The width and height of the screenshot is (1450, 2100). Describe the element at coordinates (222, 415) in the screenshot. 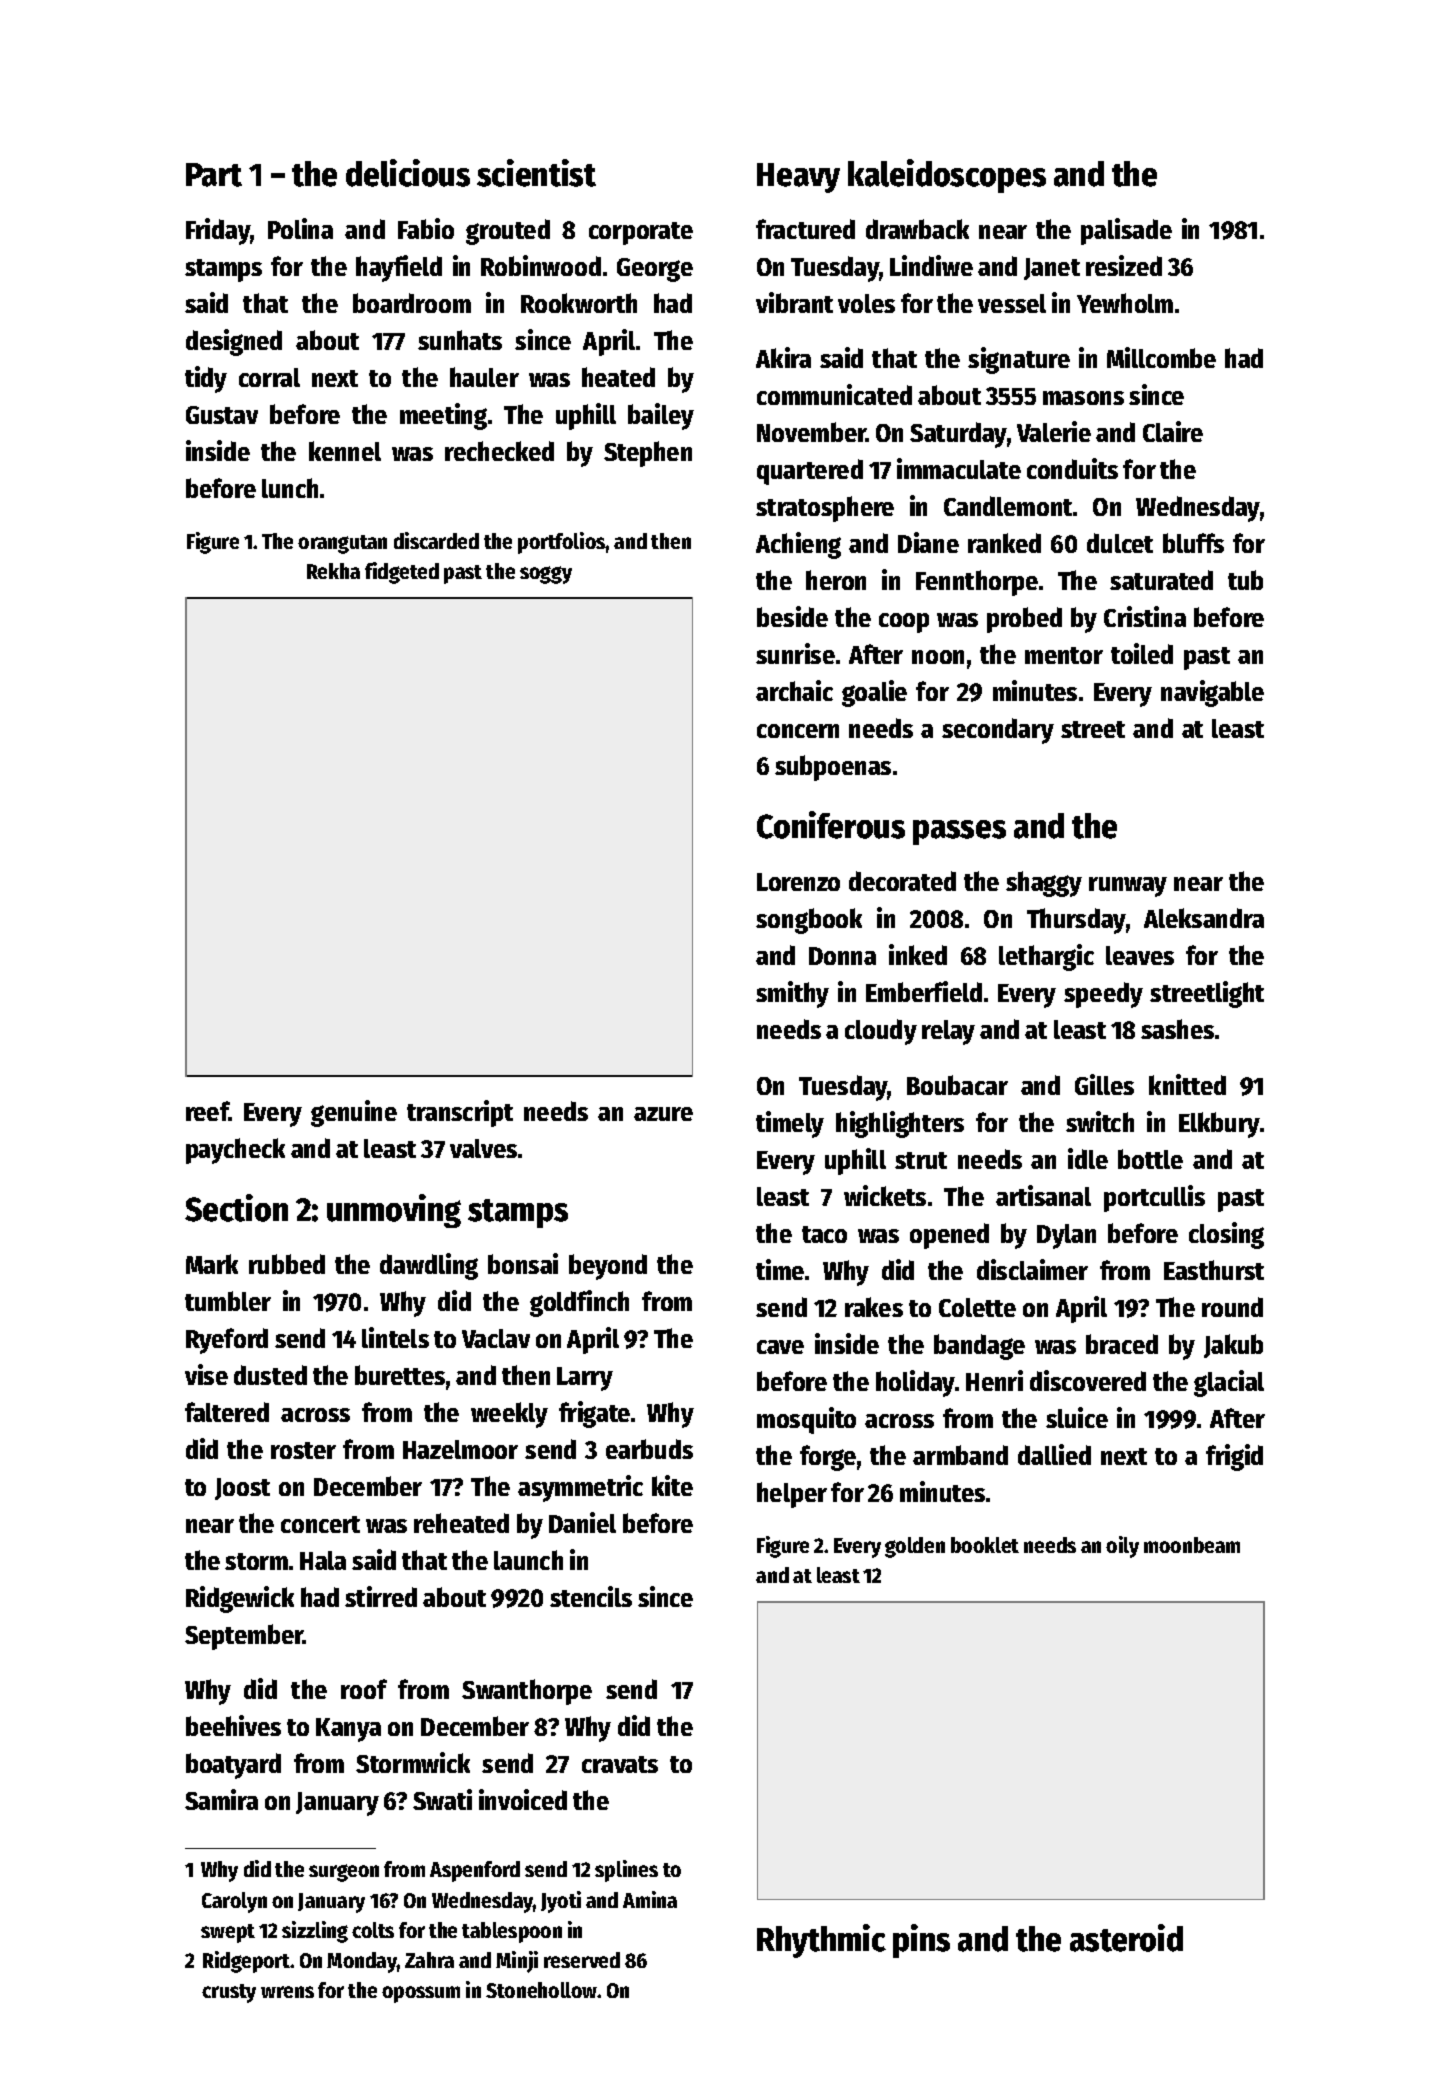

I see `Gustav` at that location.
